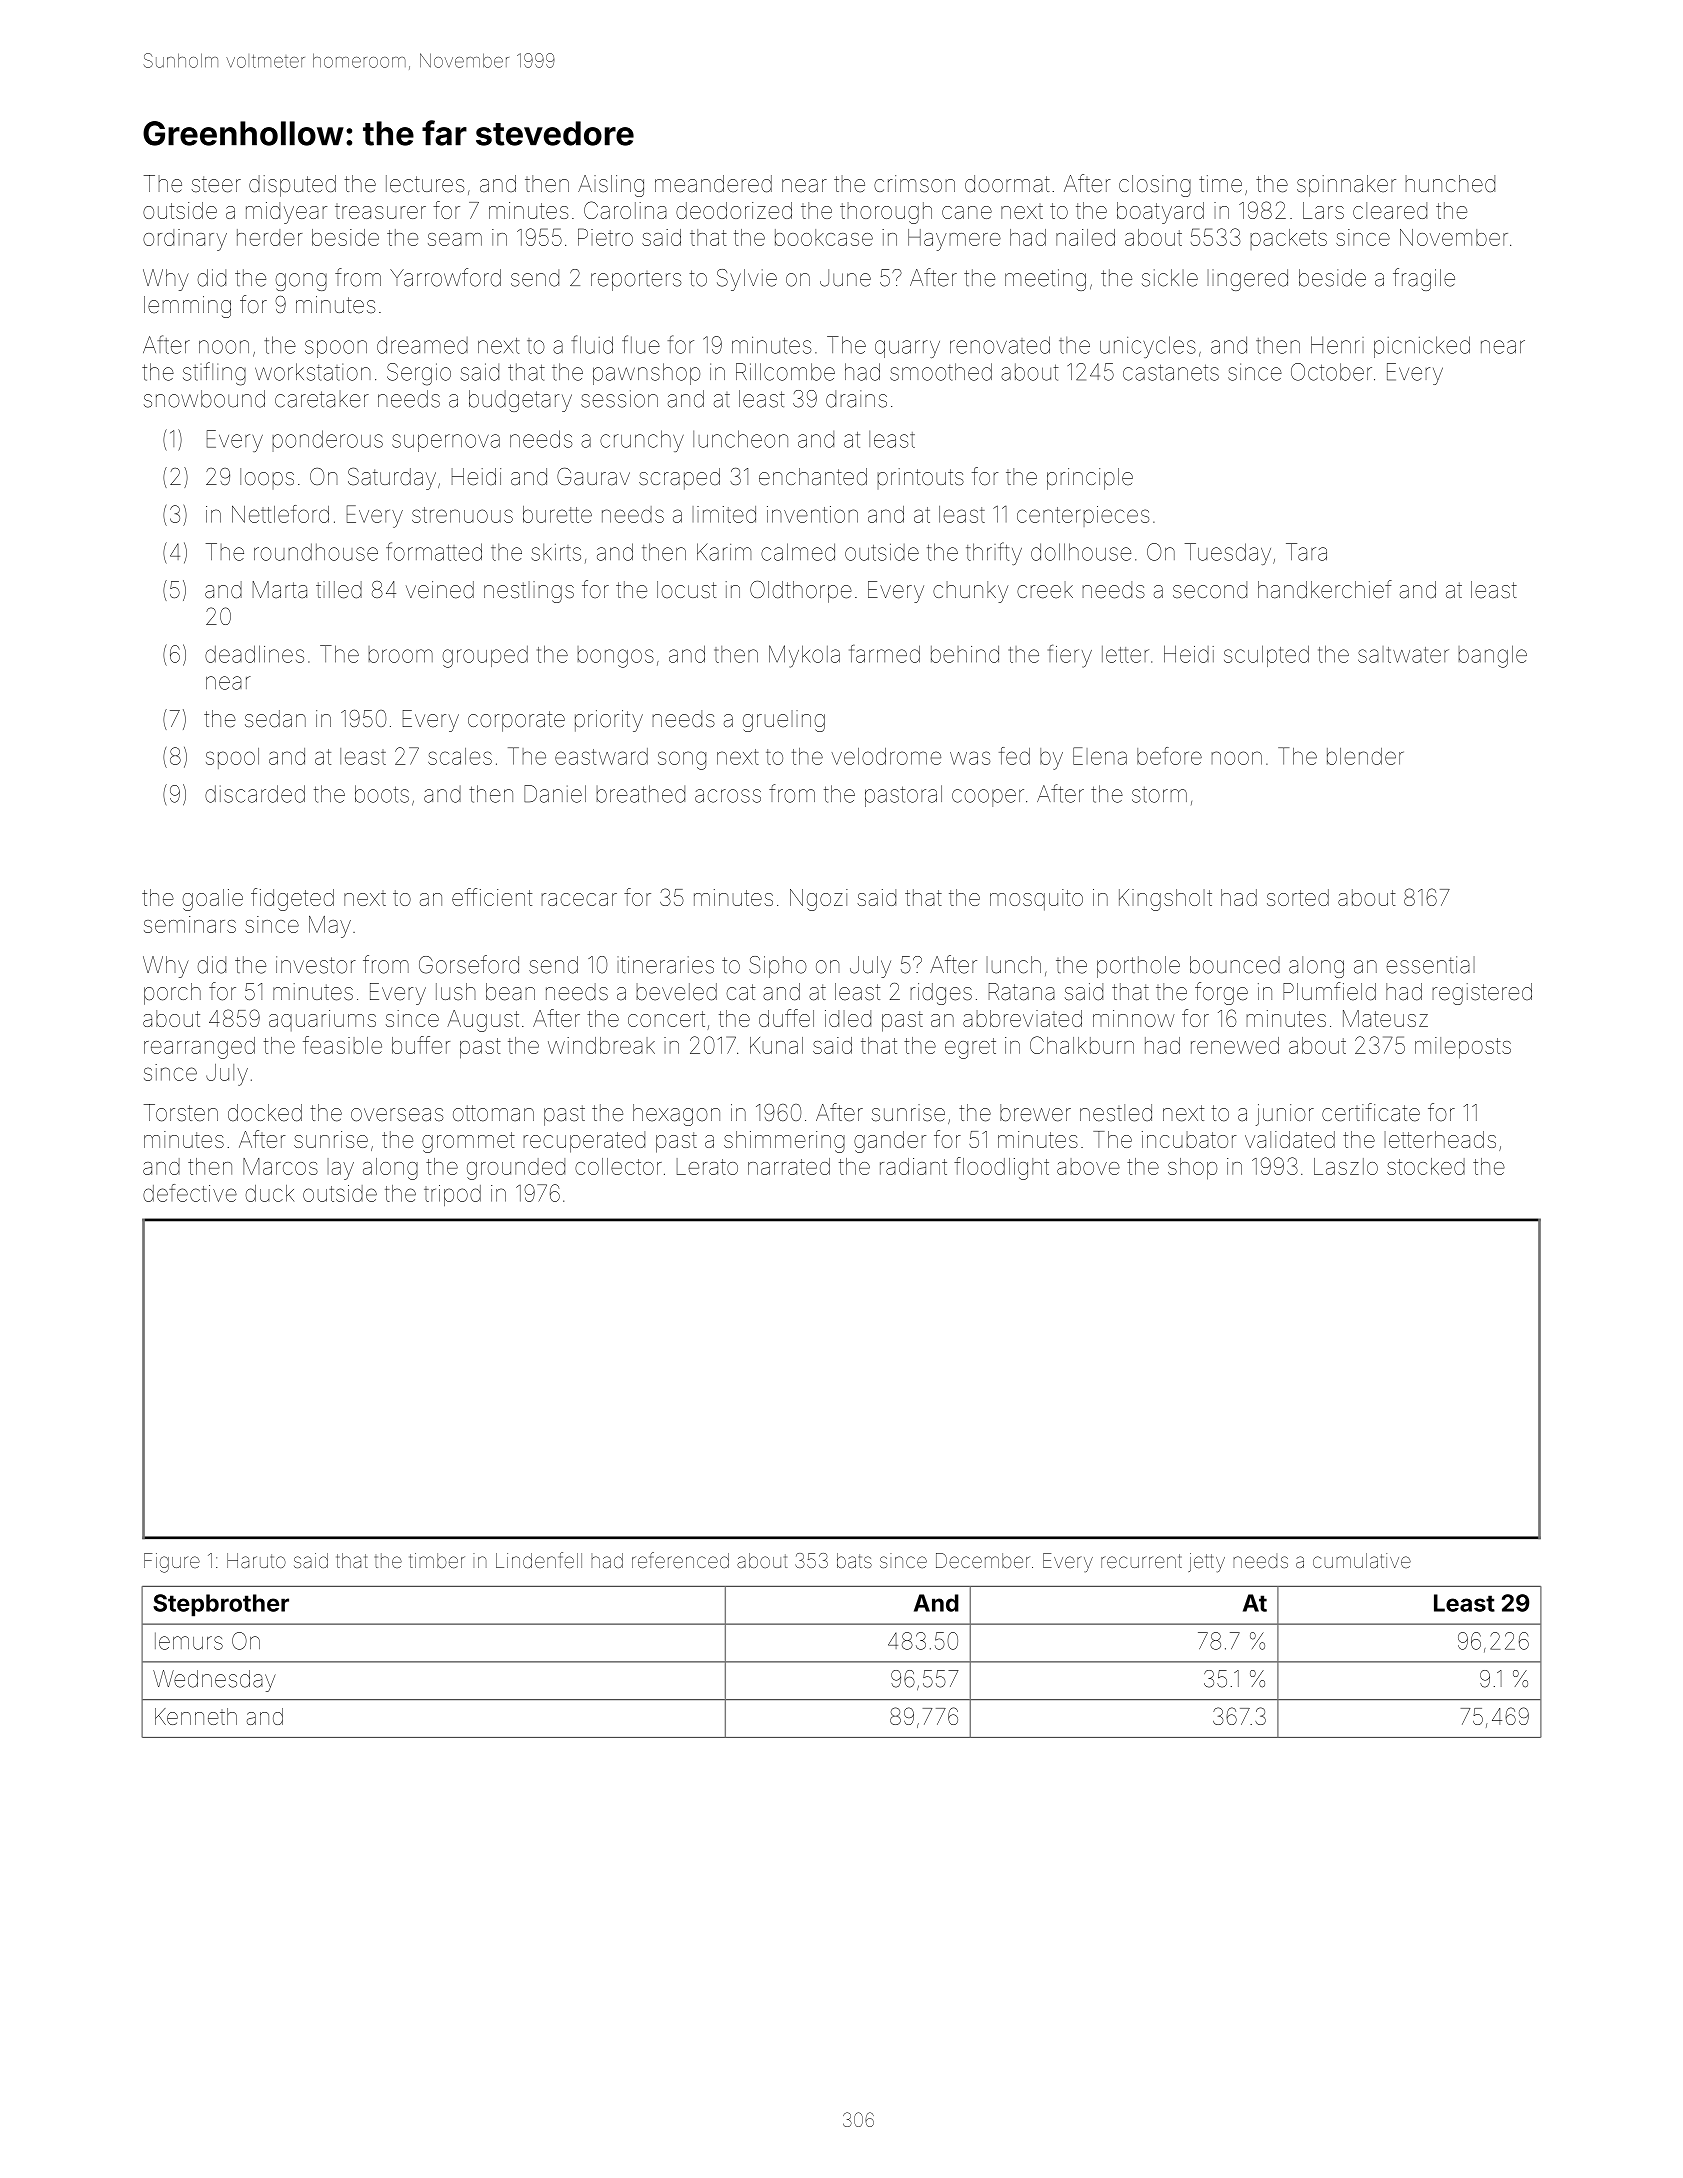 Image resolution: width=1683 pixels, height=2178 pixels. Describe the element at coordinates (1266, 656) in the screenshot. I see `sculpted` at that location.
